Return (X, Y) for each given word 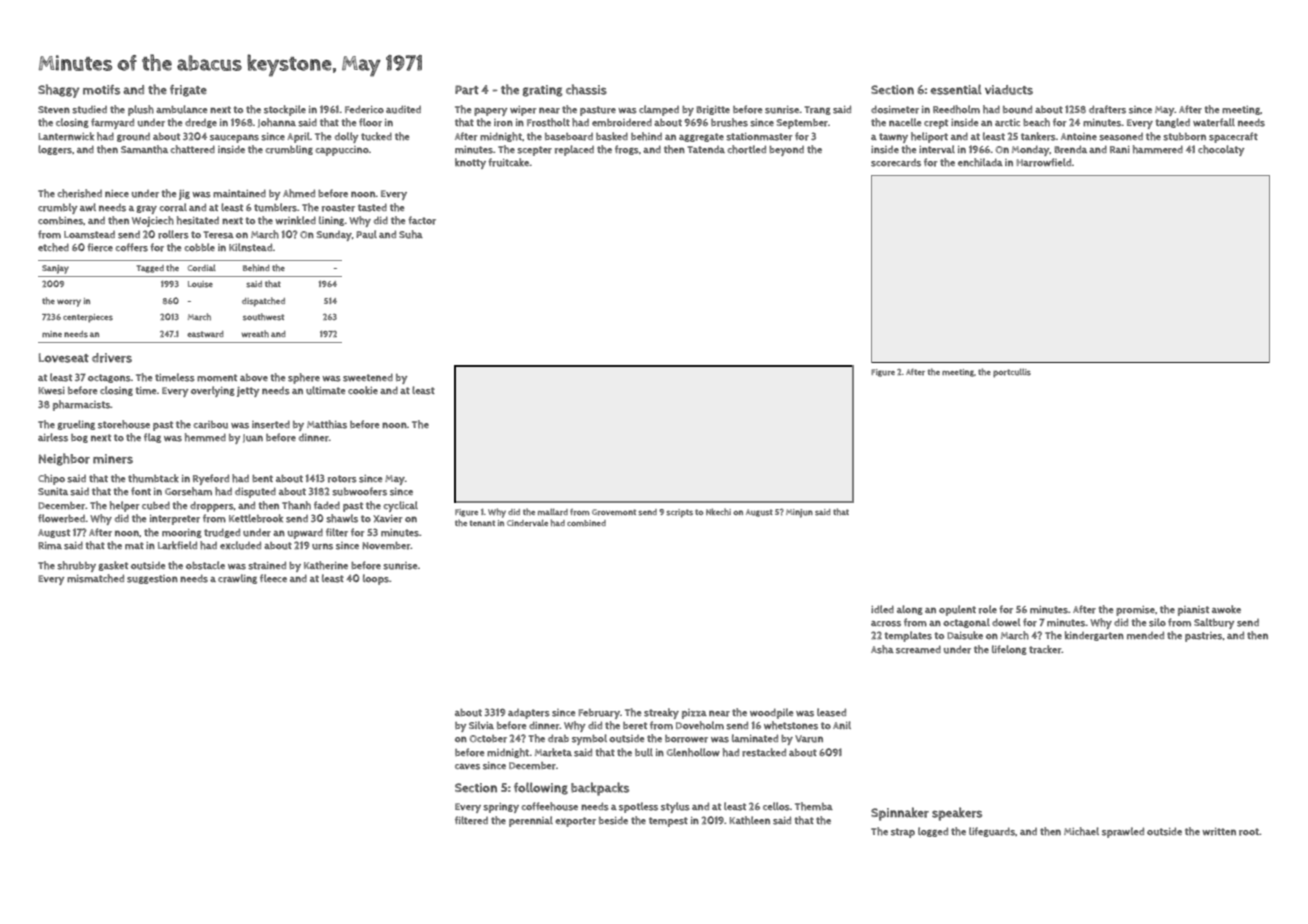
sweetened (368, 377)
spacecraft (1233, 137)
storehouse (124, 424)
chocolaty (1221, 150)
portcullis (1012, 373)
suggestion (152, 579)
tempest (668, 822)
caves (467, 767)
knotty (470, 163)
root (1249, 832)
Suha (411, 234)
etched (53, 247)
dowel (1006, 622)
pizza (694, 714)
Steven (54, 109)
